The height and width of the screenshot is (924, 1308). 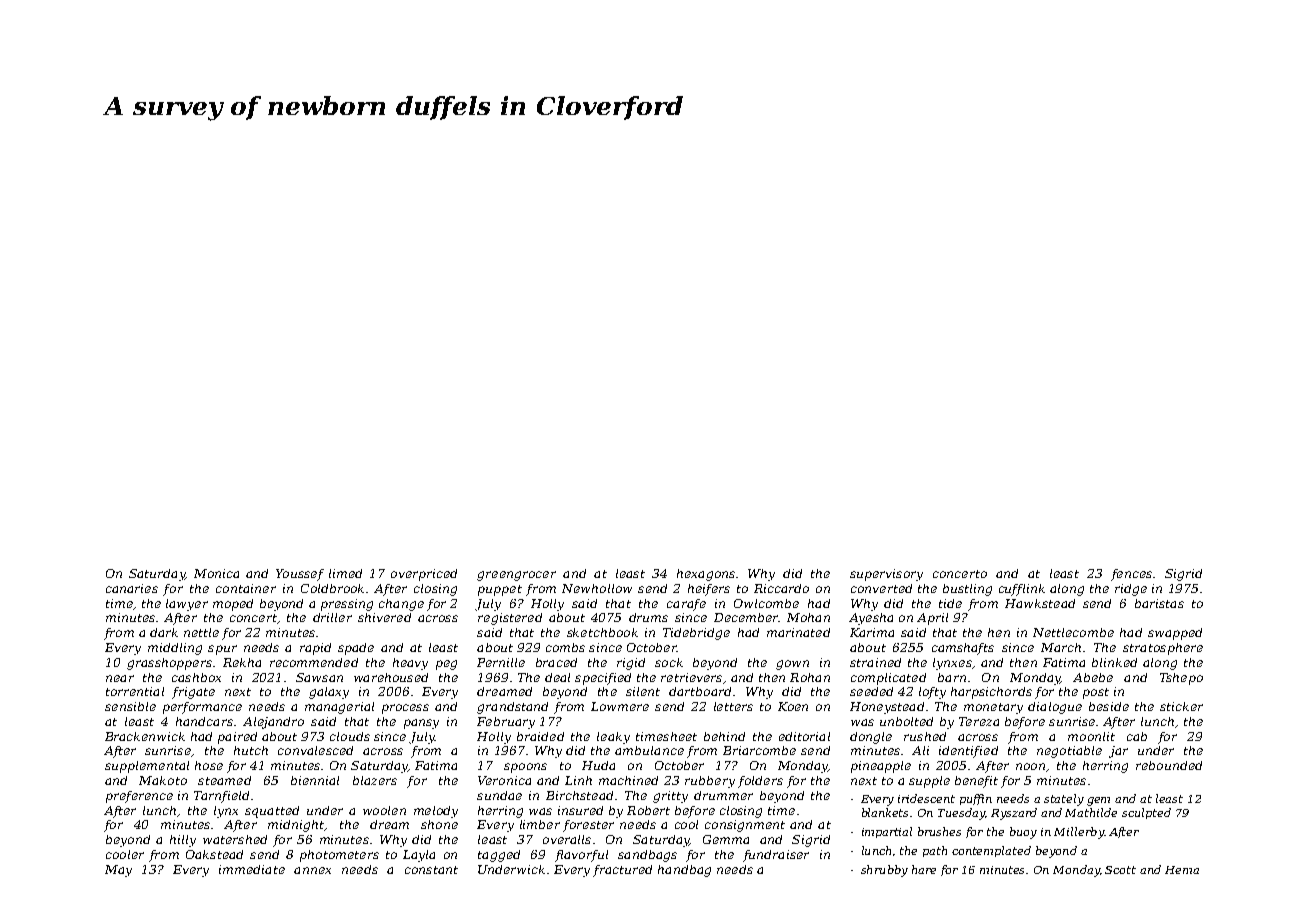 I want to click on combs, so click(x=565, y=647).
